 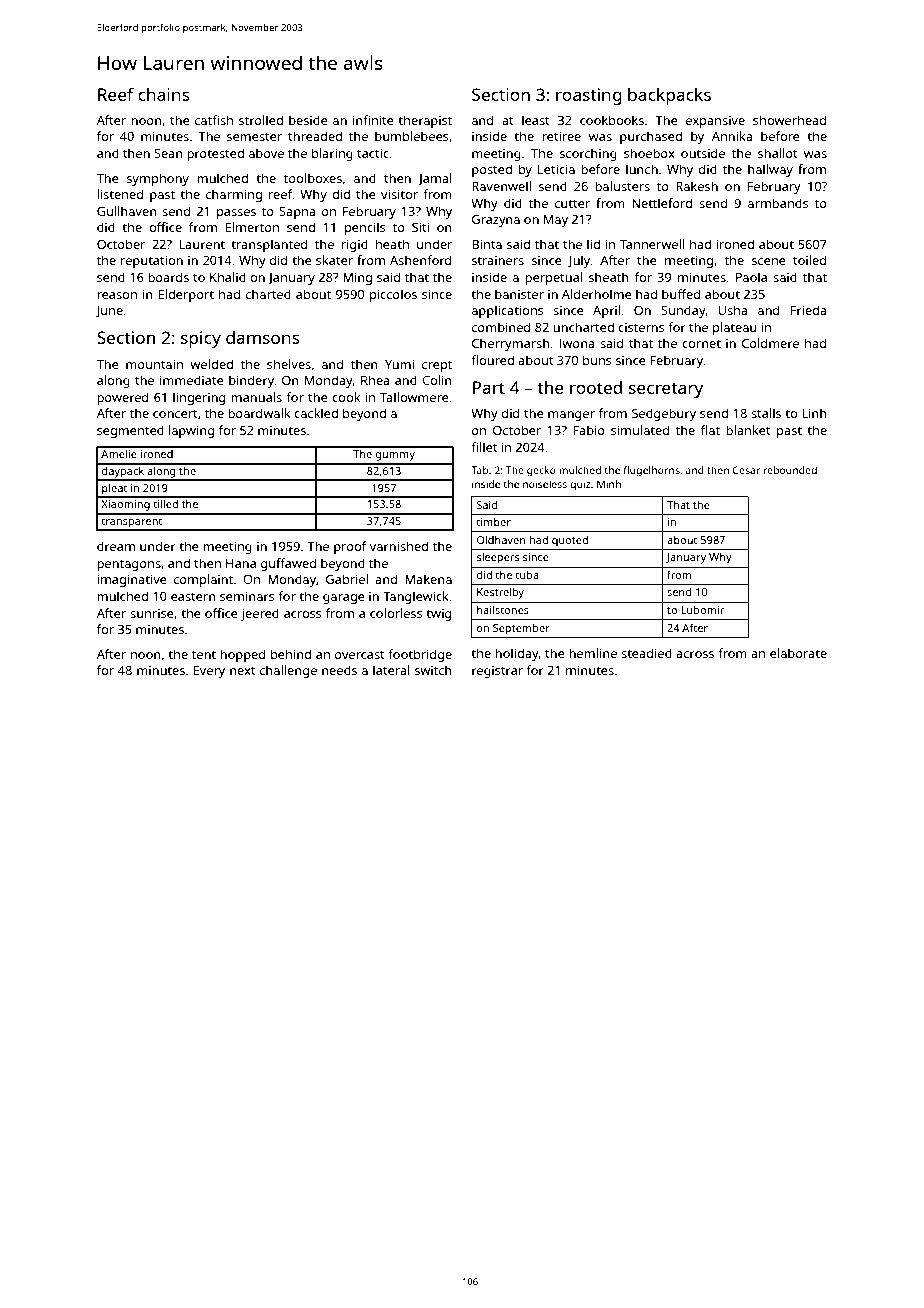 I want to click on backpacks, so click(x=669, y=96).
